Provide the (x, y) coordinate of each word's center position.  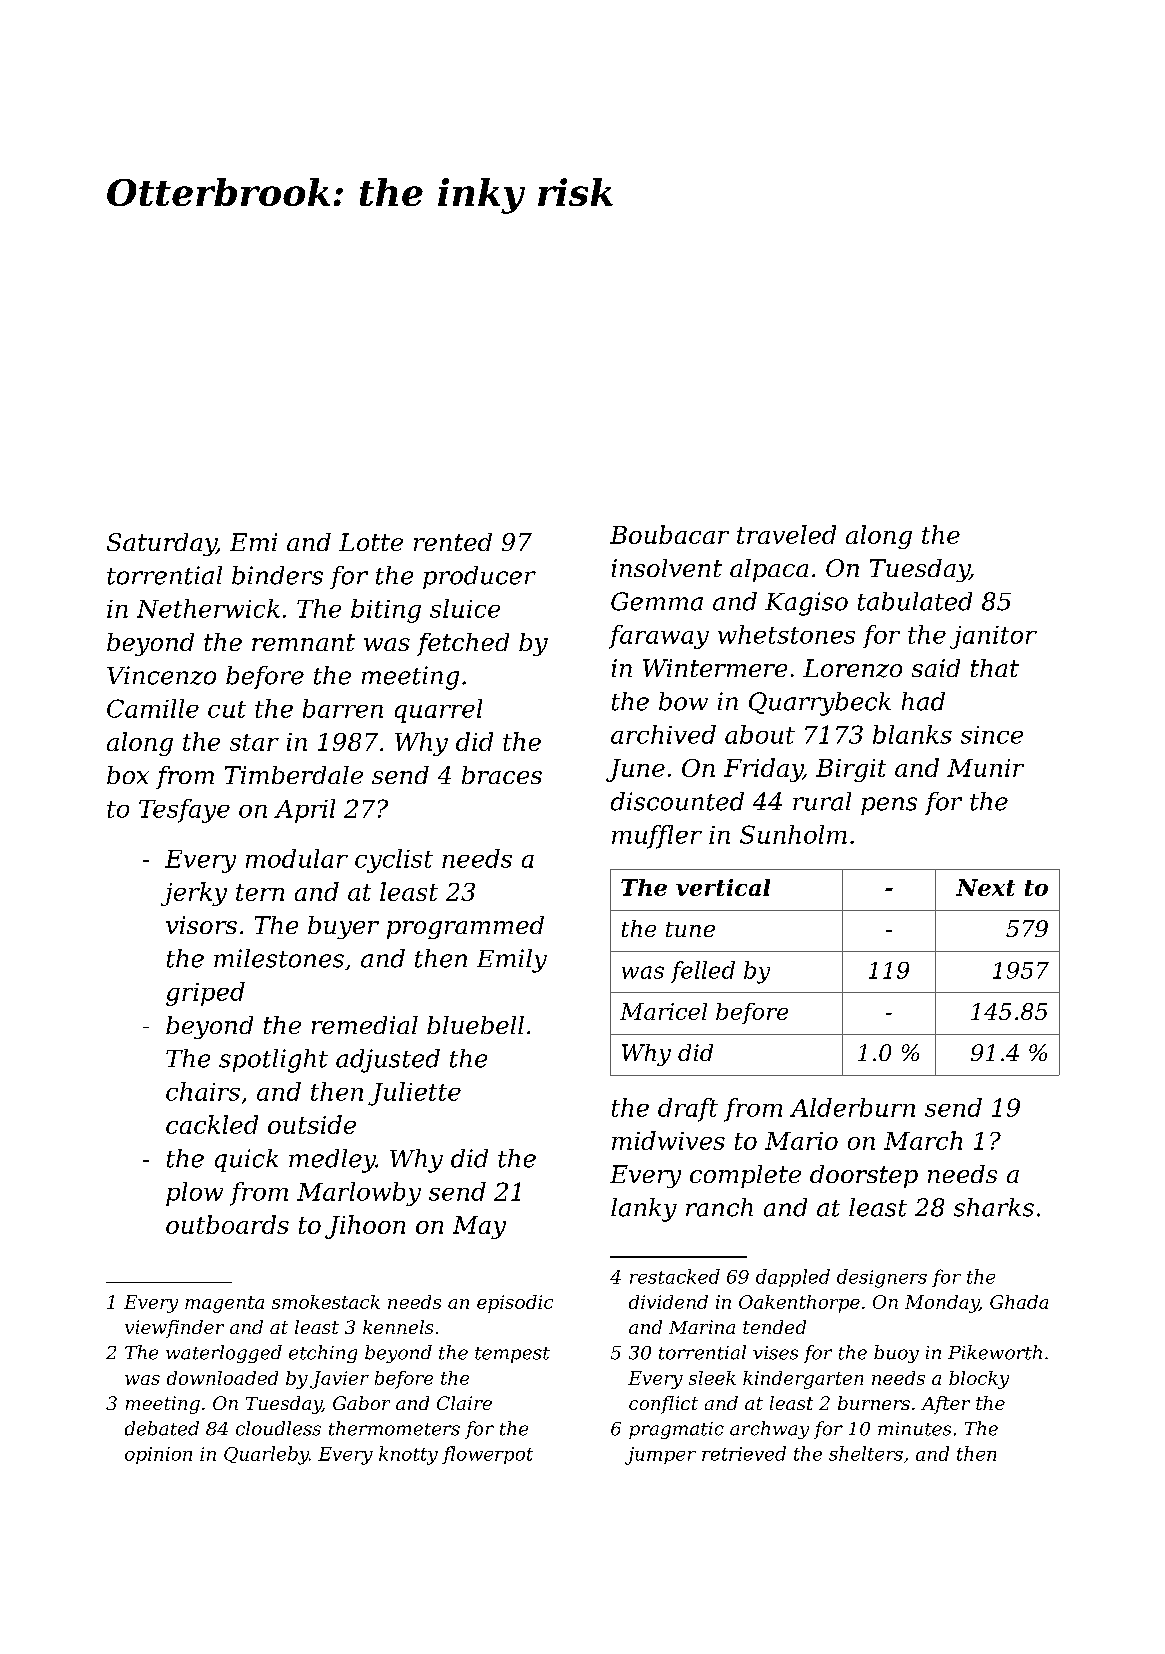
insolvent (667, 568)
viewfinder (174, 1329)
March (923, 1140)
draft (688, 1110)
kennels (398, 1327)
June (635, 770)
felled (703, 972)
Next (985, 887)
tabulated (915, 601)
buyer (343, 927)
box (128, 775)
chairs (203, 1091)
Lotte (371, 542)
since (992, 735)
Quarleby (266, 1455)
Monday (942, 1304)
